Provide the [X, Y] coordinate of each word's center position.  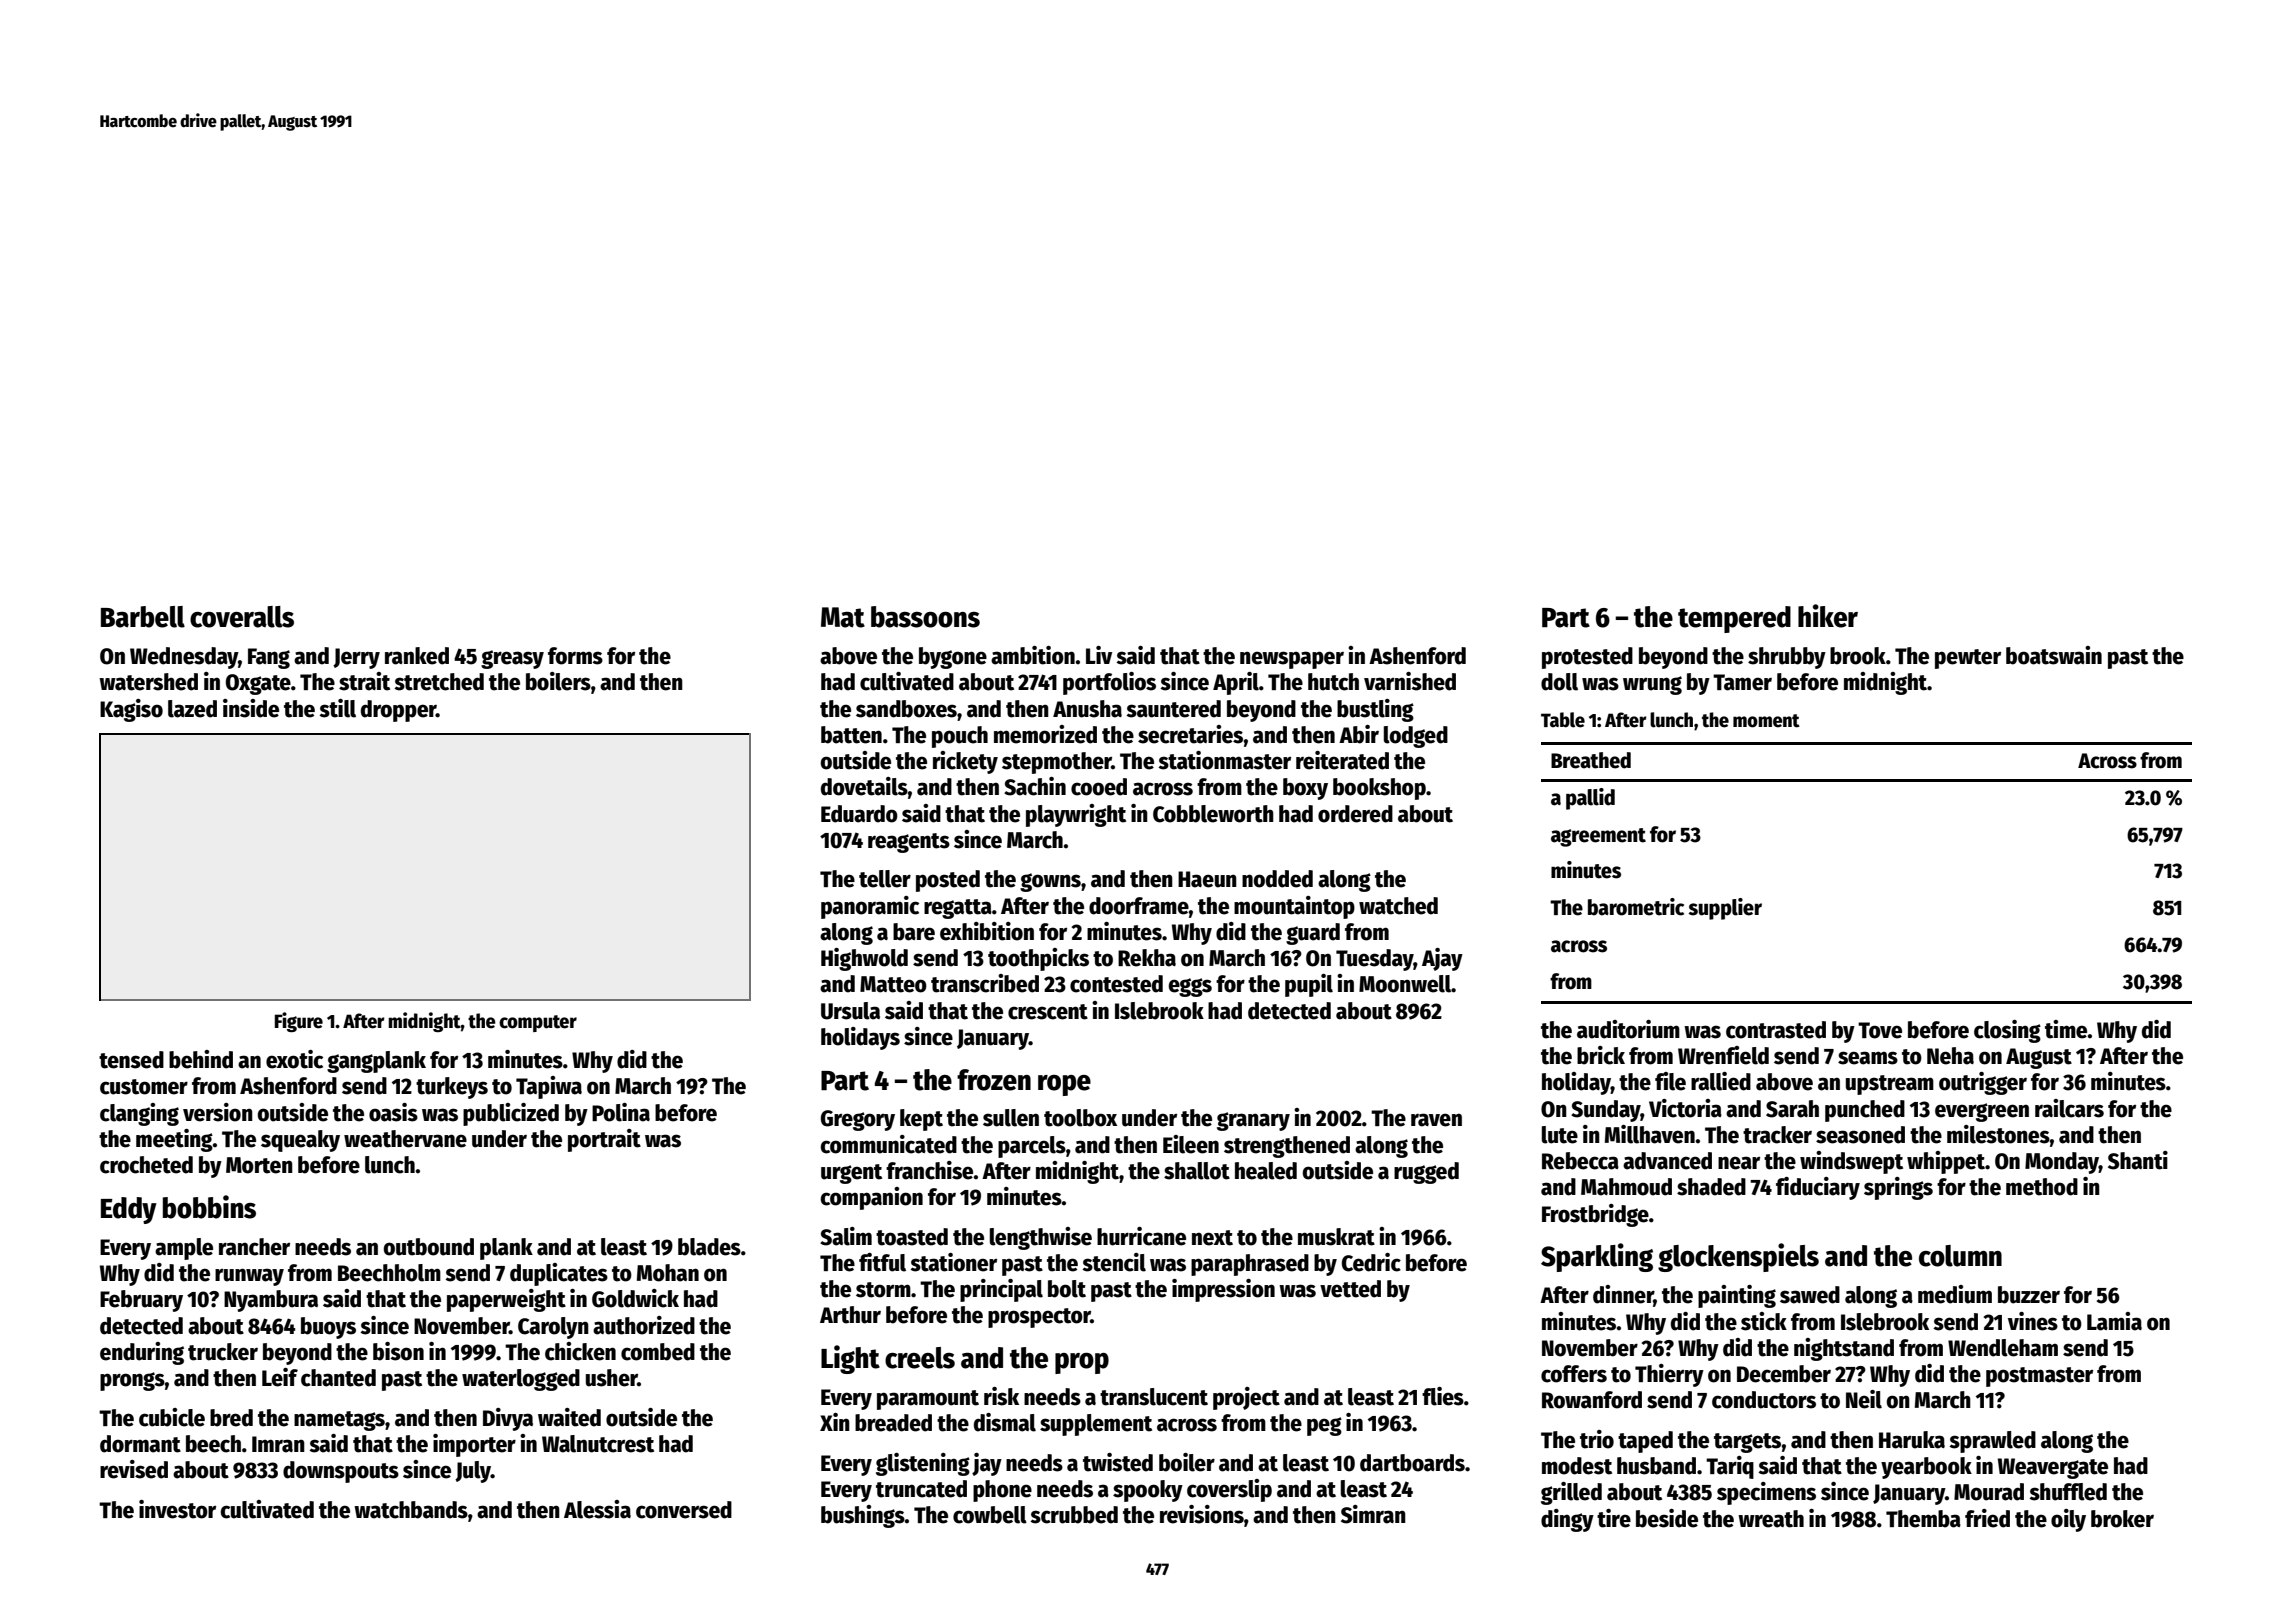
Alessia [597, 1509]
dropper [398, 711]
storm [883, 1290]
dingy [1567, 1520]
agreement [1598, 837]
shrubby [1787, 658]
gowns [1050, 882]
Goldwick [635, 1298]
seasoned [1860, 1135]
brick [1601, 1055]
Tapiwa [549, 1087]
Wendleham [2003, 1348]
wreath [1771, 1519]
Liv [1099, 655]
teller [885, 879]
